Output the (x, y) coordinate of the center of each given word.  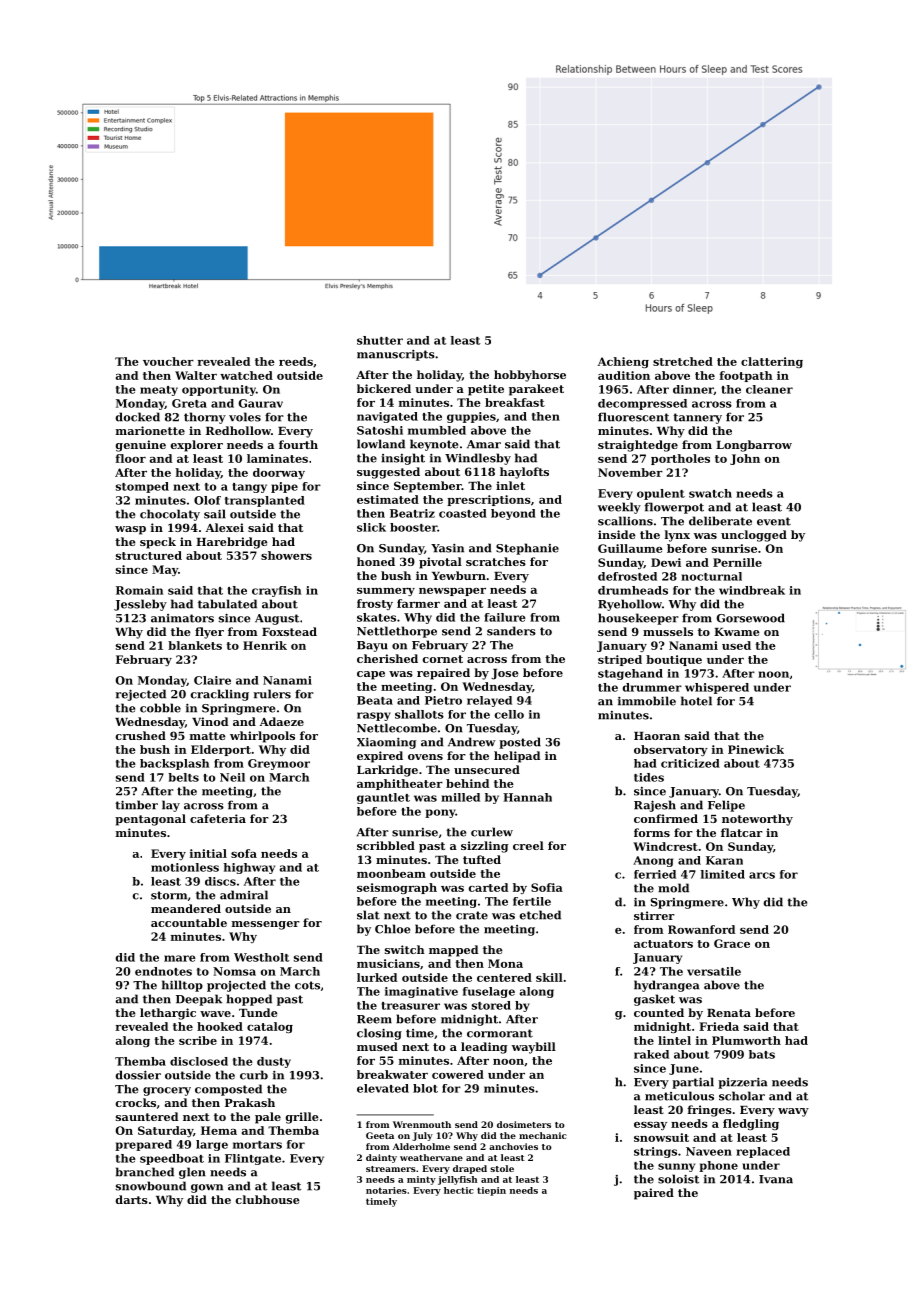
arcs (762, 875)
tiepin (491, 1191)
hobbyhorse (530, 376)
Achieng (623, 362)
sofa (244, 853)
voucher (168, 361)
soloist (678, 1179)
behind (467, 783)
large (212, 1145)
